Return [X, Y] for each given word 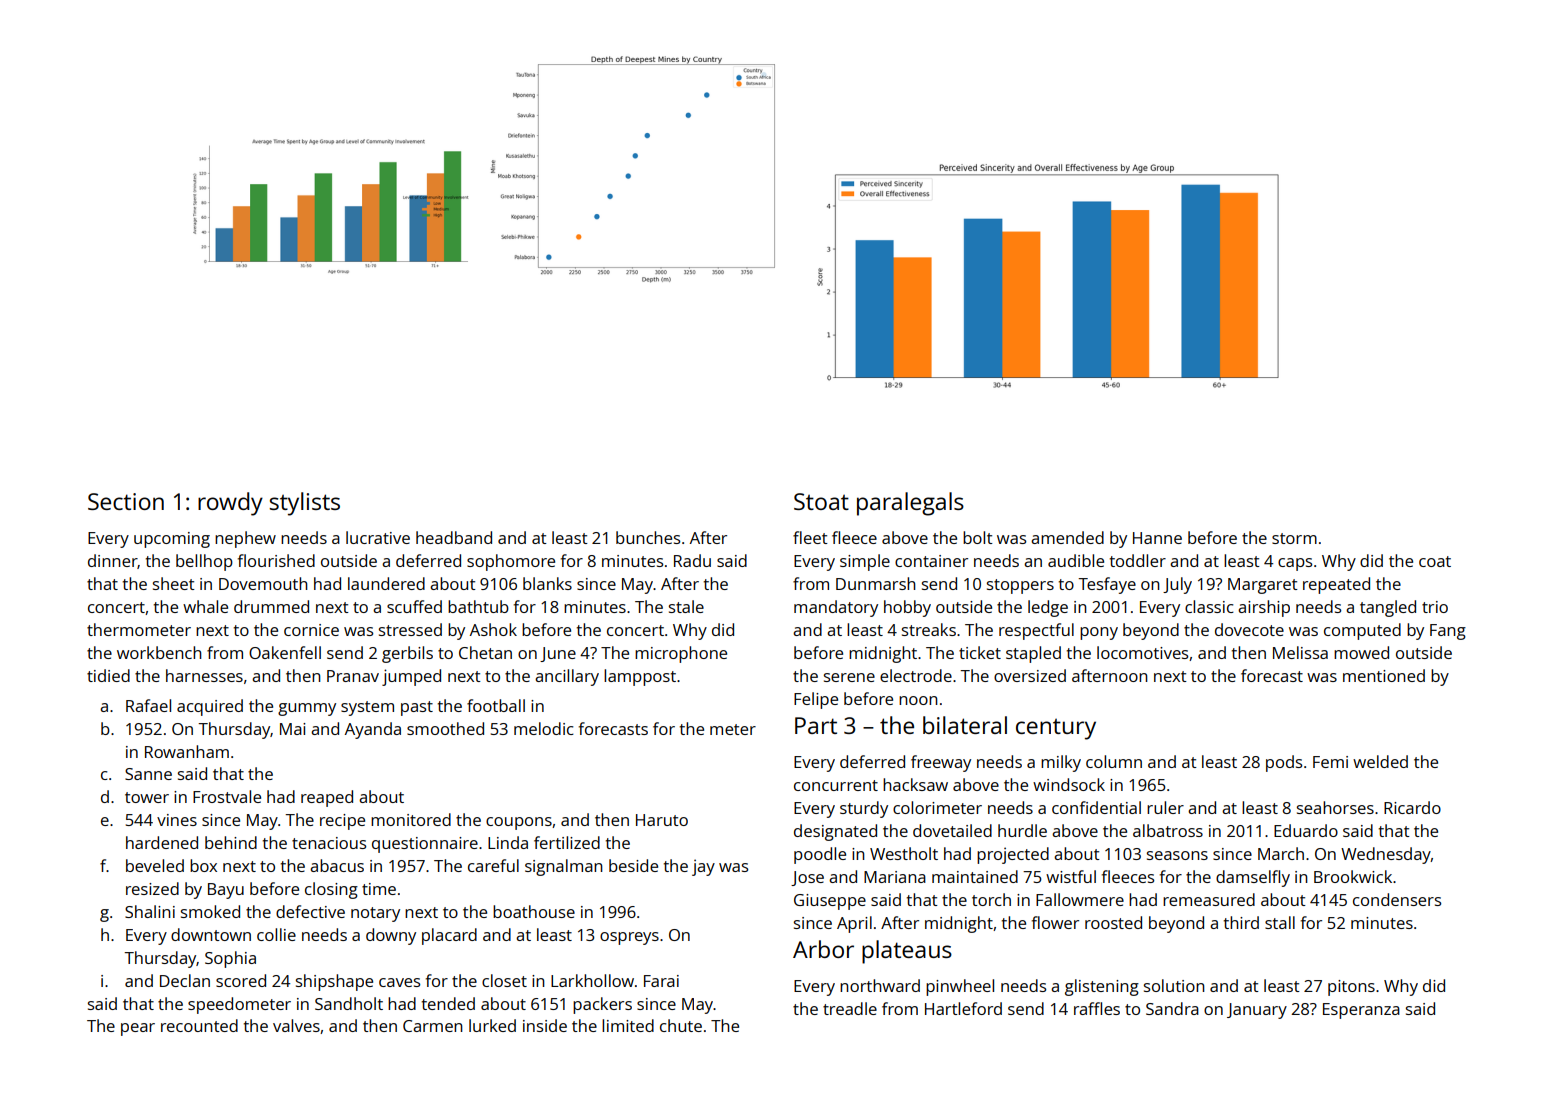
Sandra [1172, 1008]
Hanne [1157, 538]
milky [1061, 763]
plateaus [907, 952]
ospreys [629, 938]
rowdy [230, 504]
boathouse [534, 911]
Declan [185, 980]
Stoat [821, 501]
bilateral [965, 725]
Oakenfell [285, 652]
